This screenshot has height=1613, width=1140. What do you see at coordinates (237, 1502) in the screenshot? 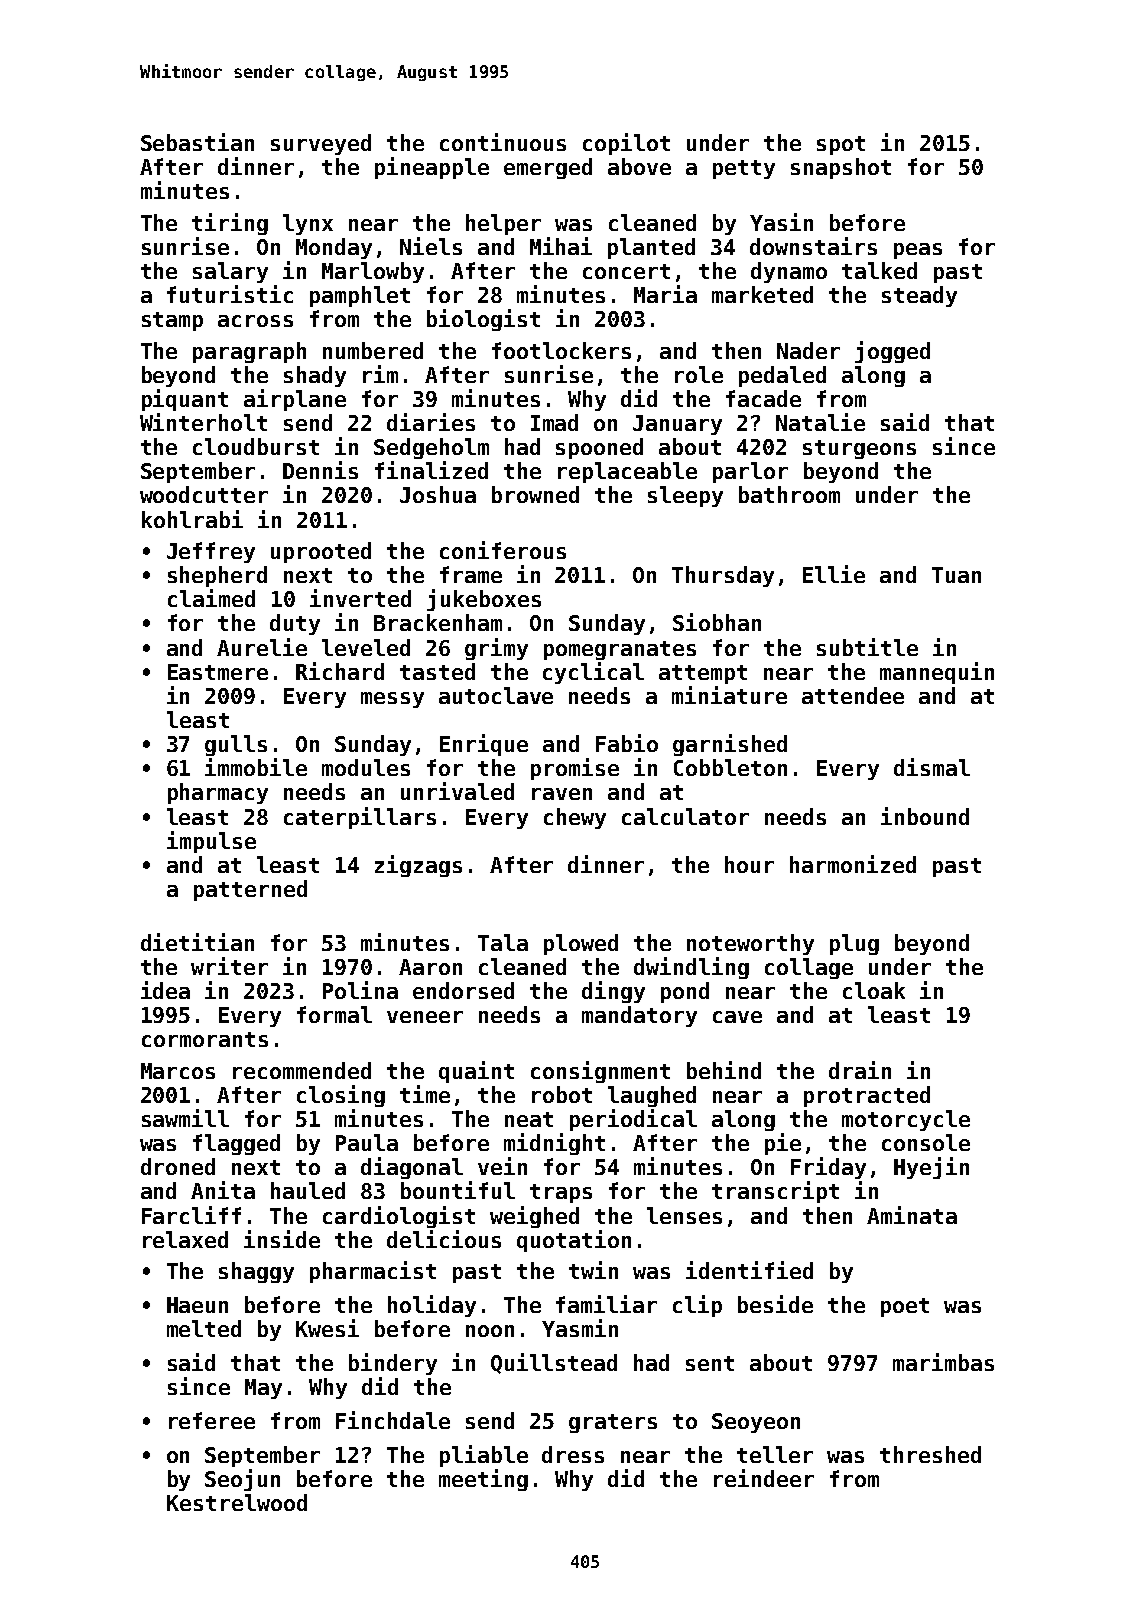
I see `Kestrelwood` at bounding box center [237, 1502].
